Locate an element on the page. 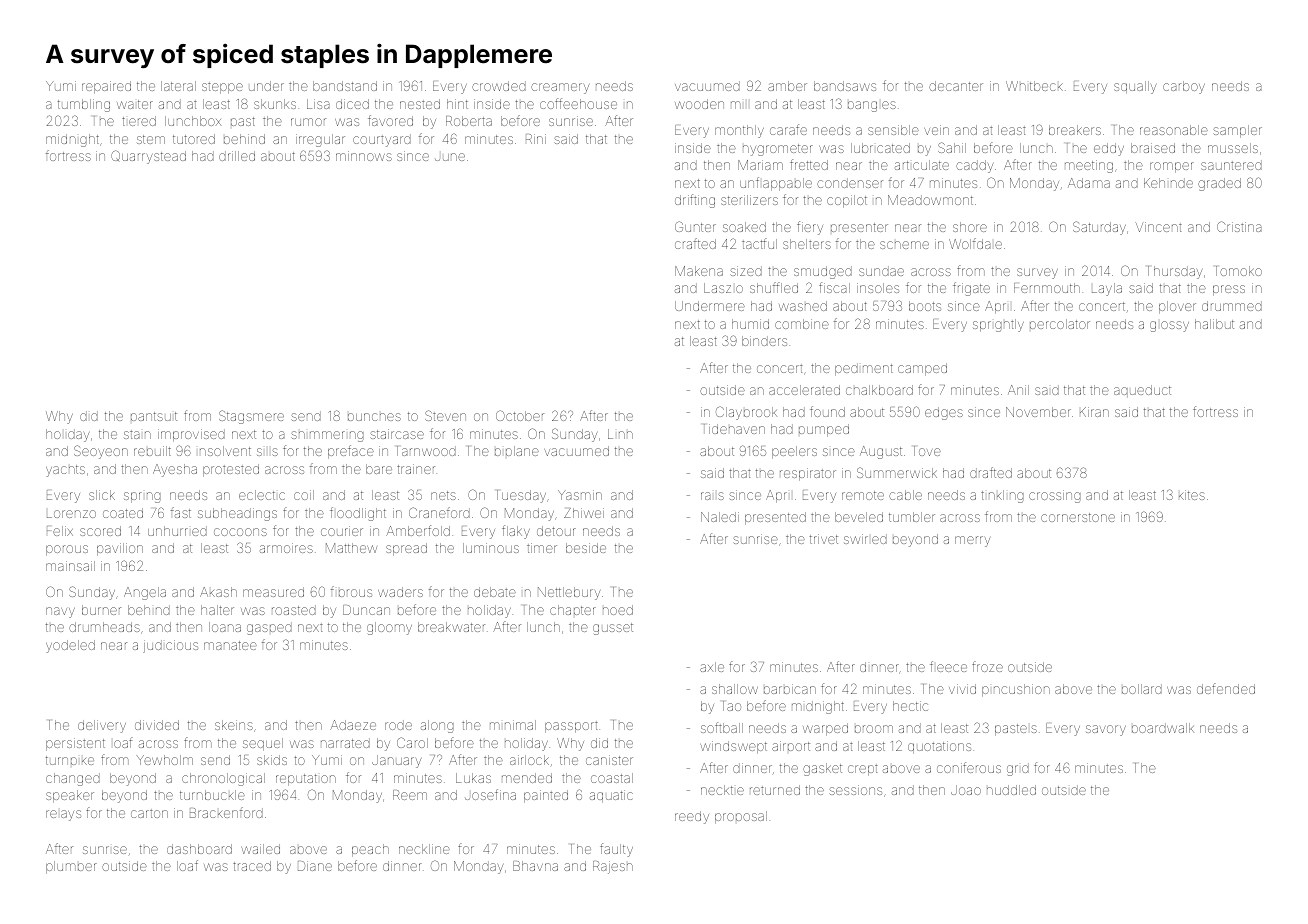 This image has height=924, width=1308. stem is located at coordinates (151, 139).
